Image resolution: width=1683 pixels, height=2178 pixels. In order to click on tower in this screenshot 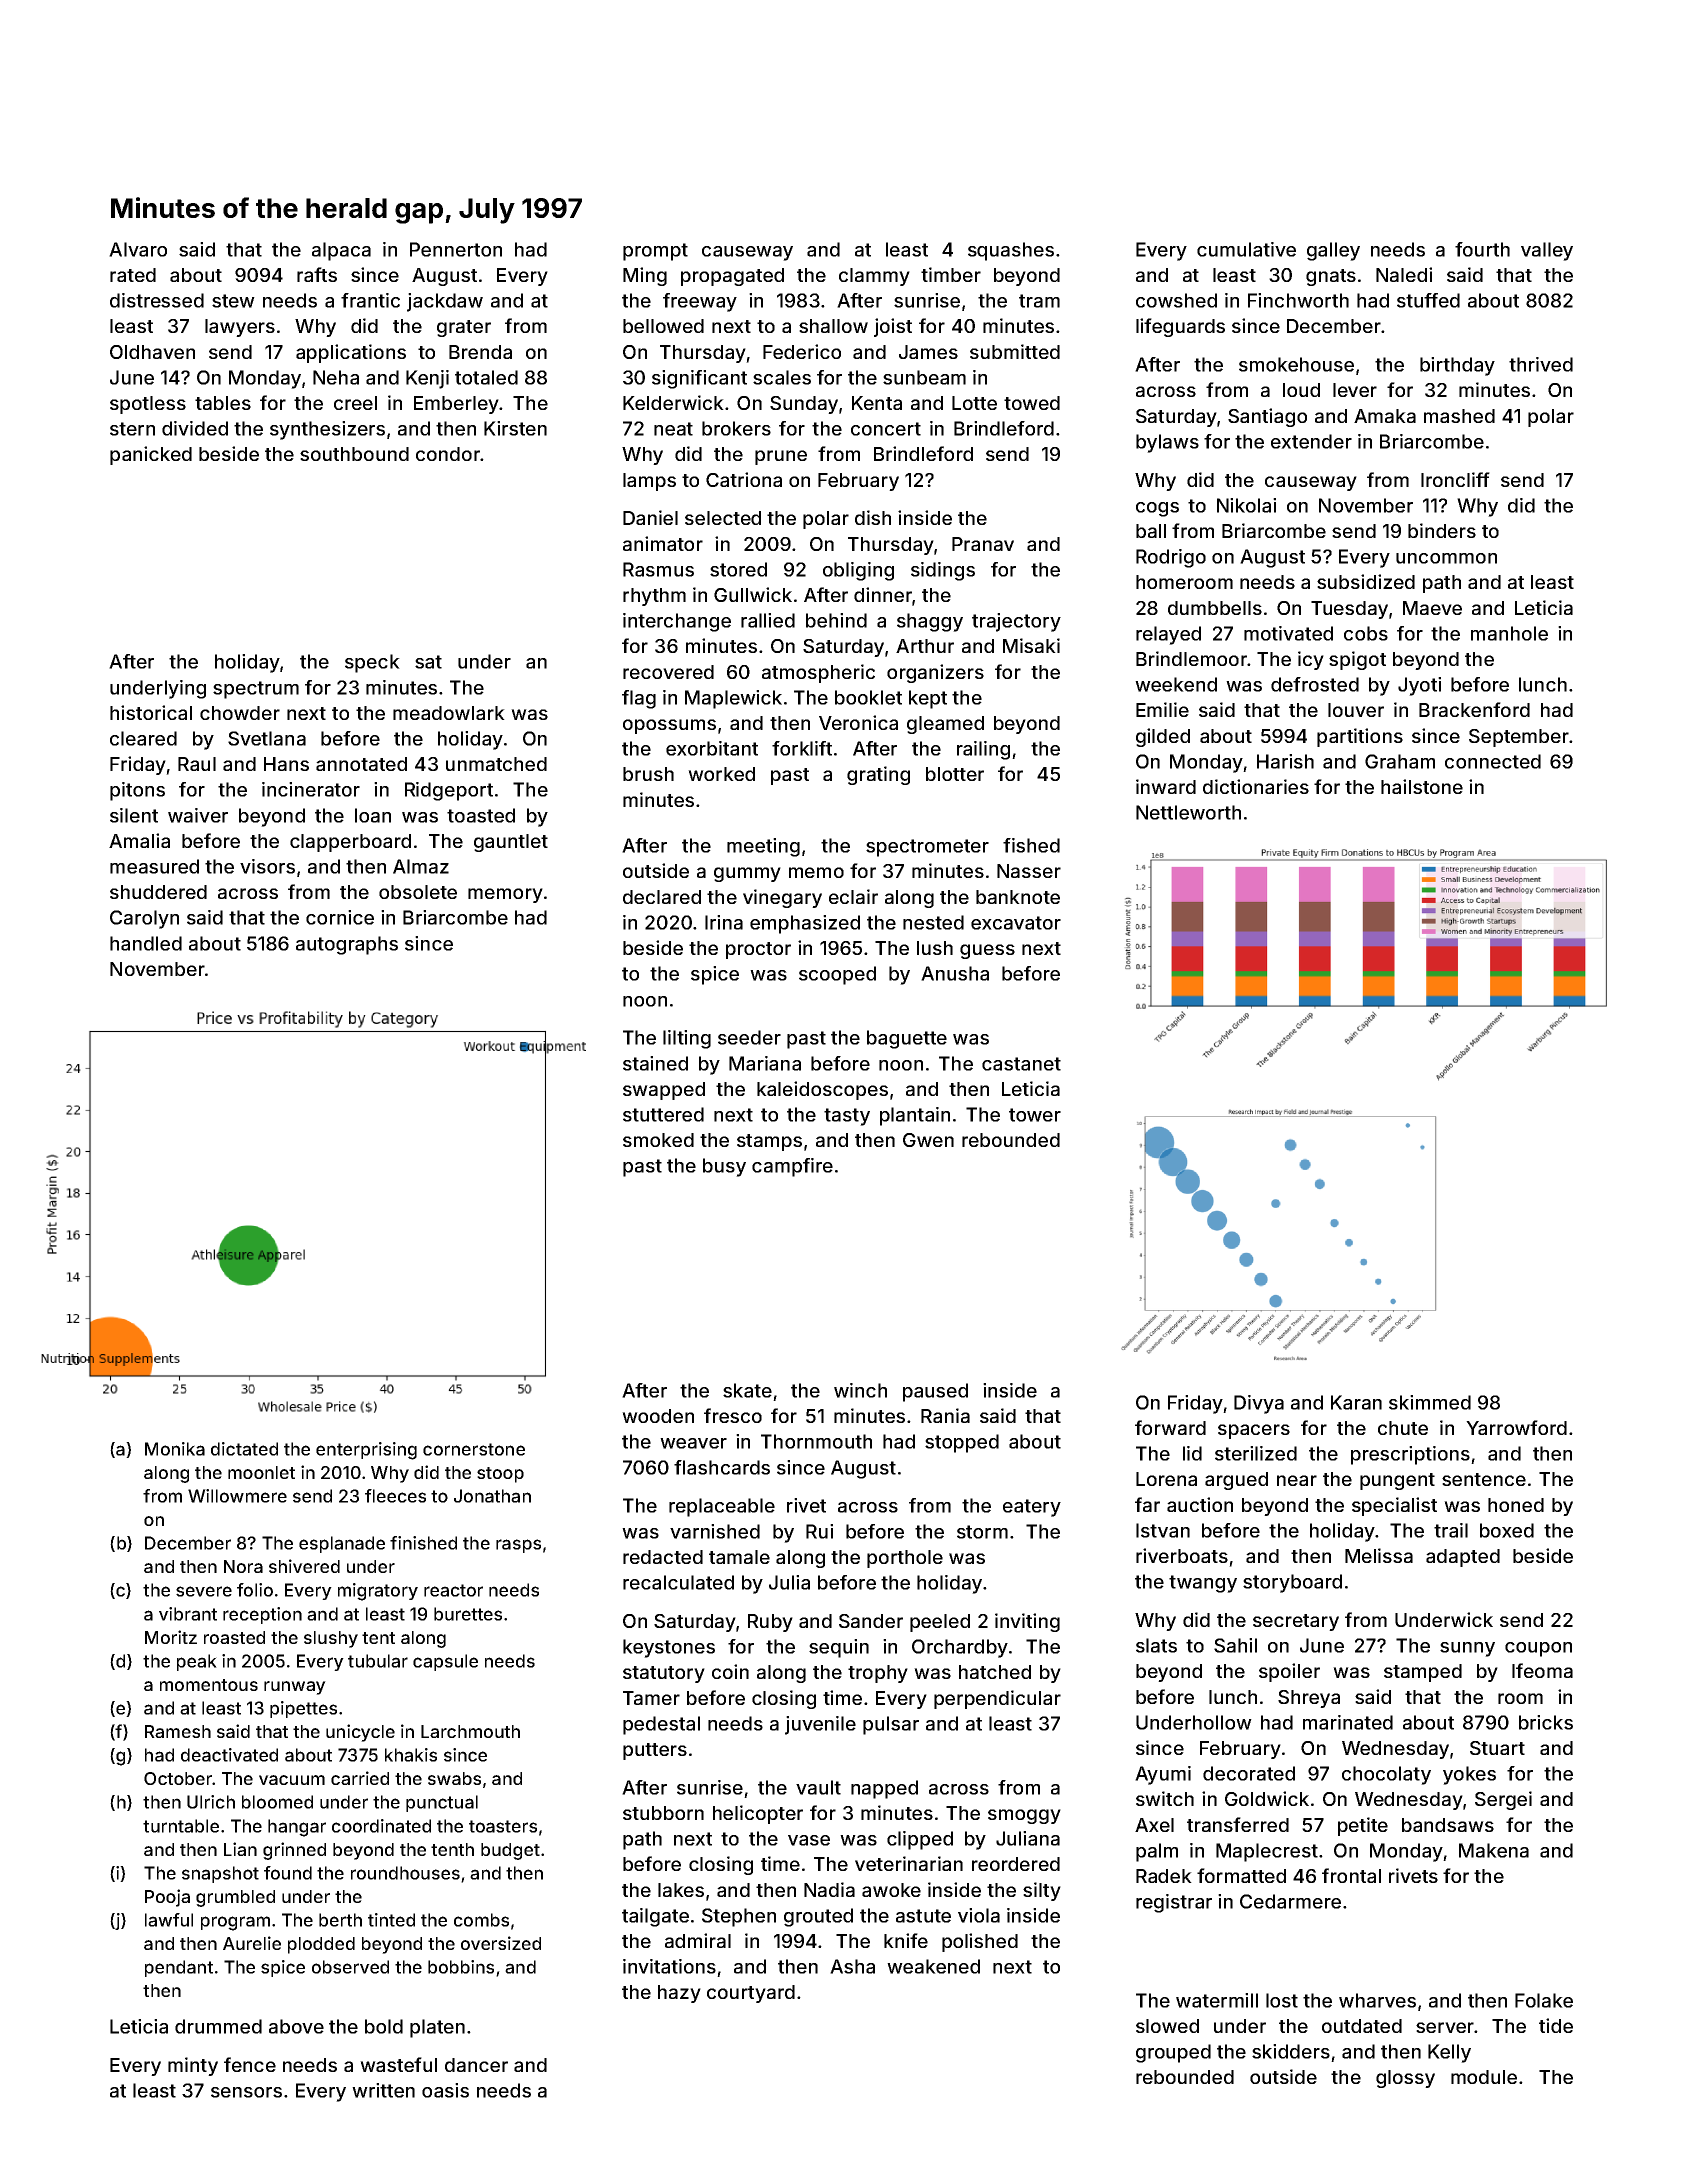, I will do `click(1035, 1115)`.
